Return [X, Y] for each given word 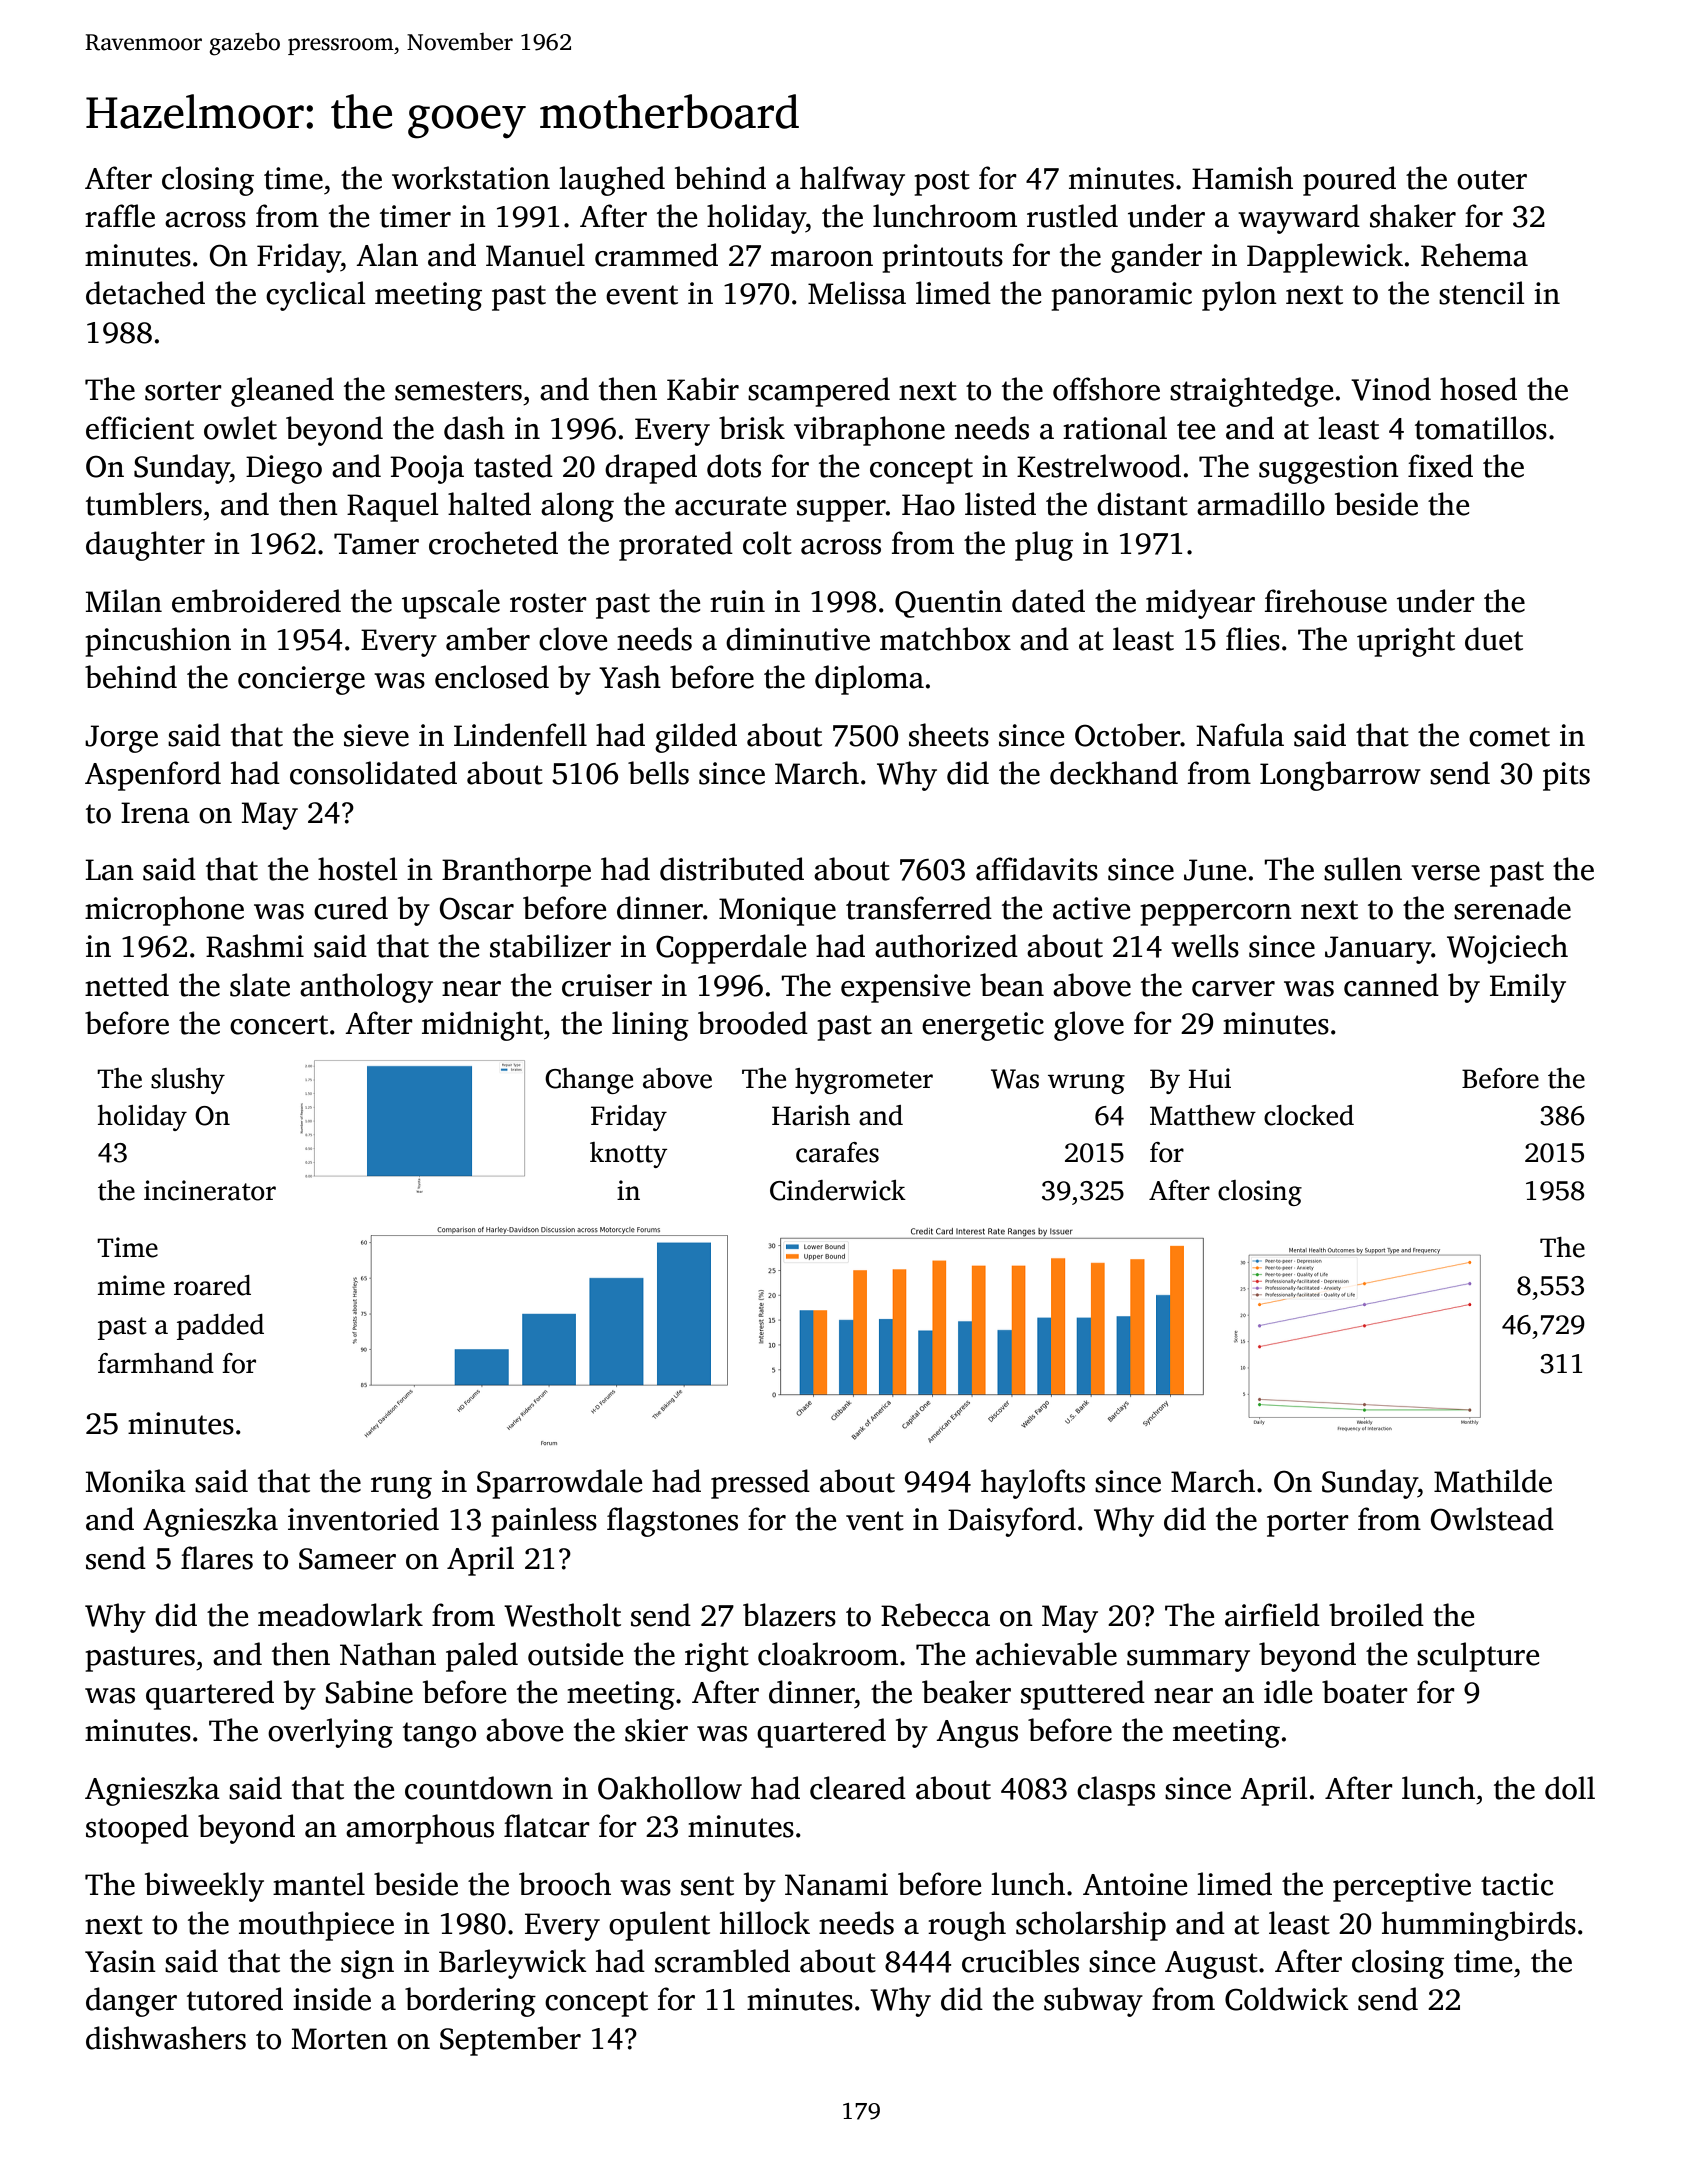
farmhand [156, 1363]
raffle [120, 216]
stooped [137, 1829]
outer [1492, 180]
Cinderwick [838, 1190]
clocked [1309, 1115]
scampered [819, 392]
